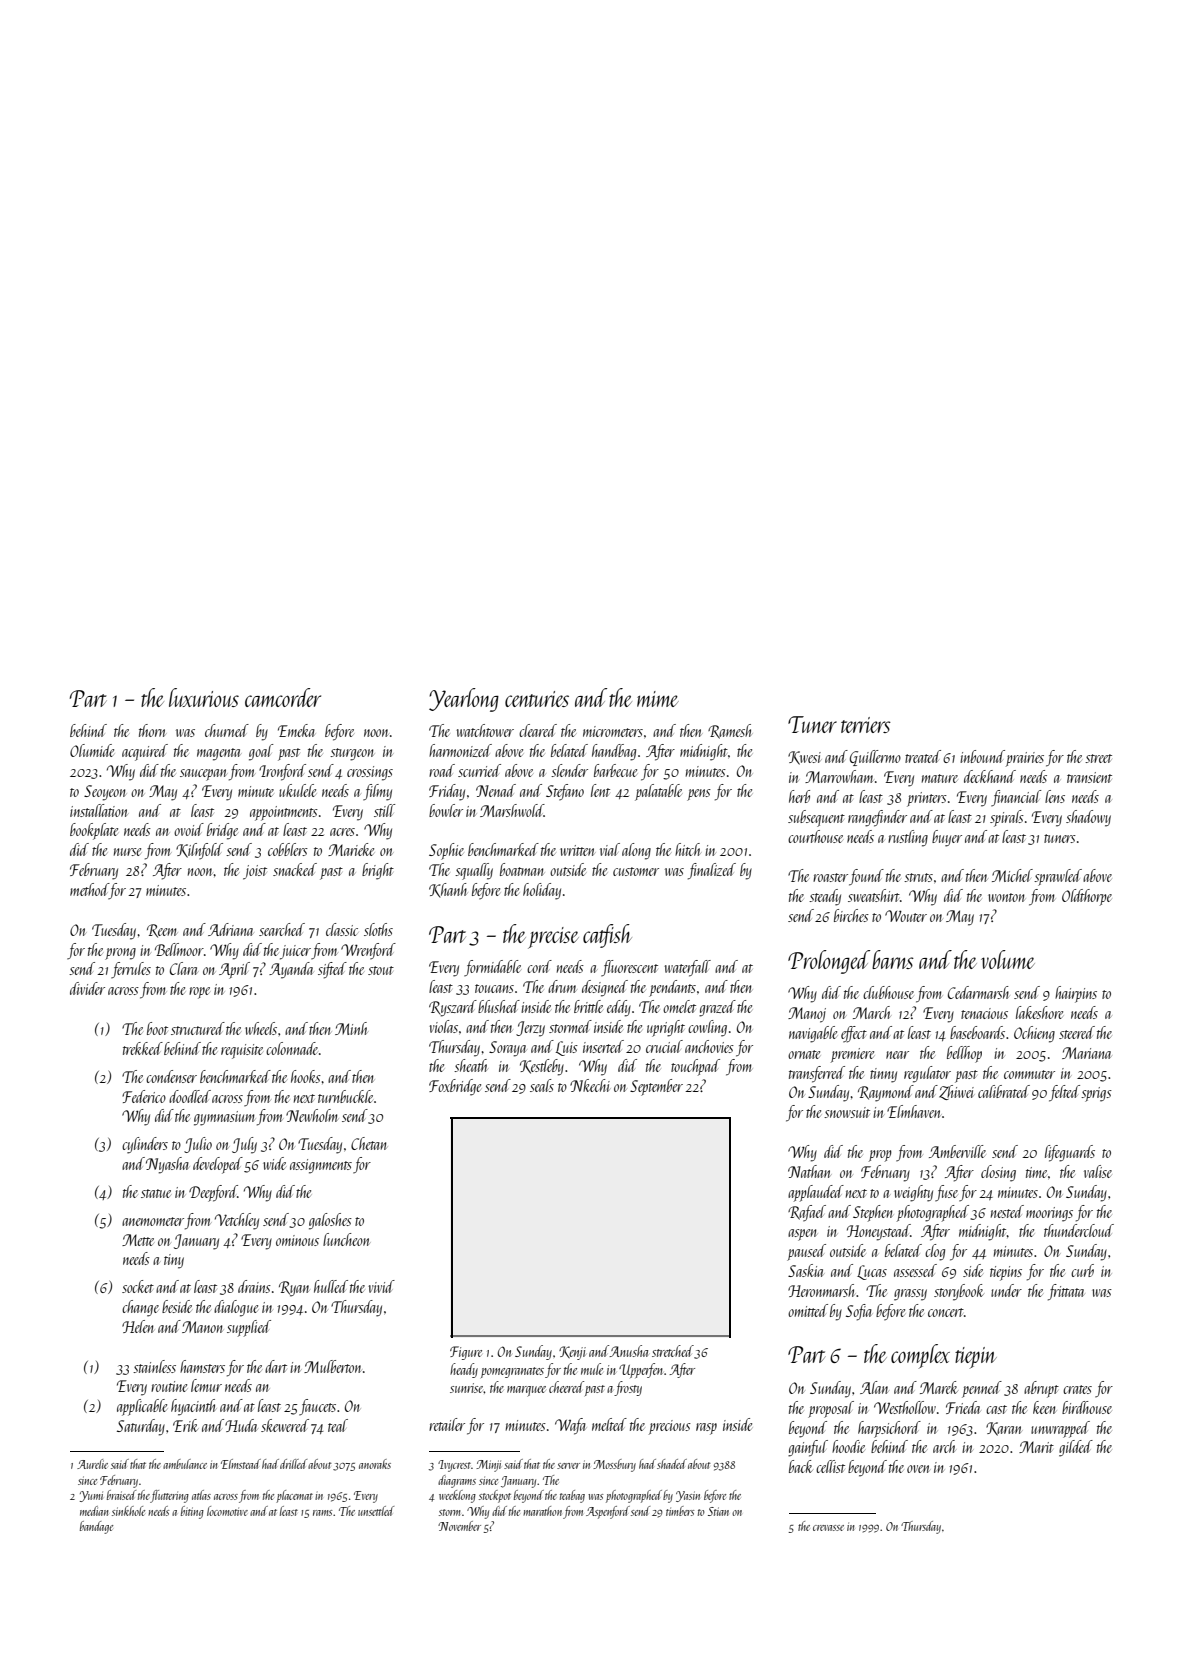  Describe the element at coordinates (378, 871) in the document. I see `bright` at that location.
